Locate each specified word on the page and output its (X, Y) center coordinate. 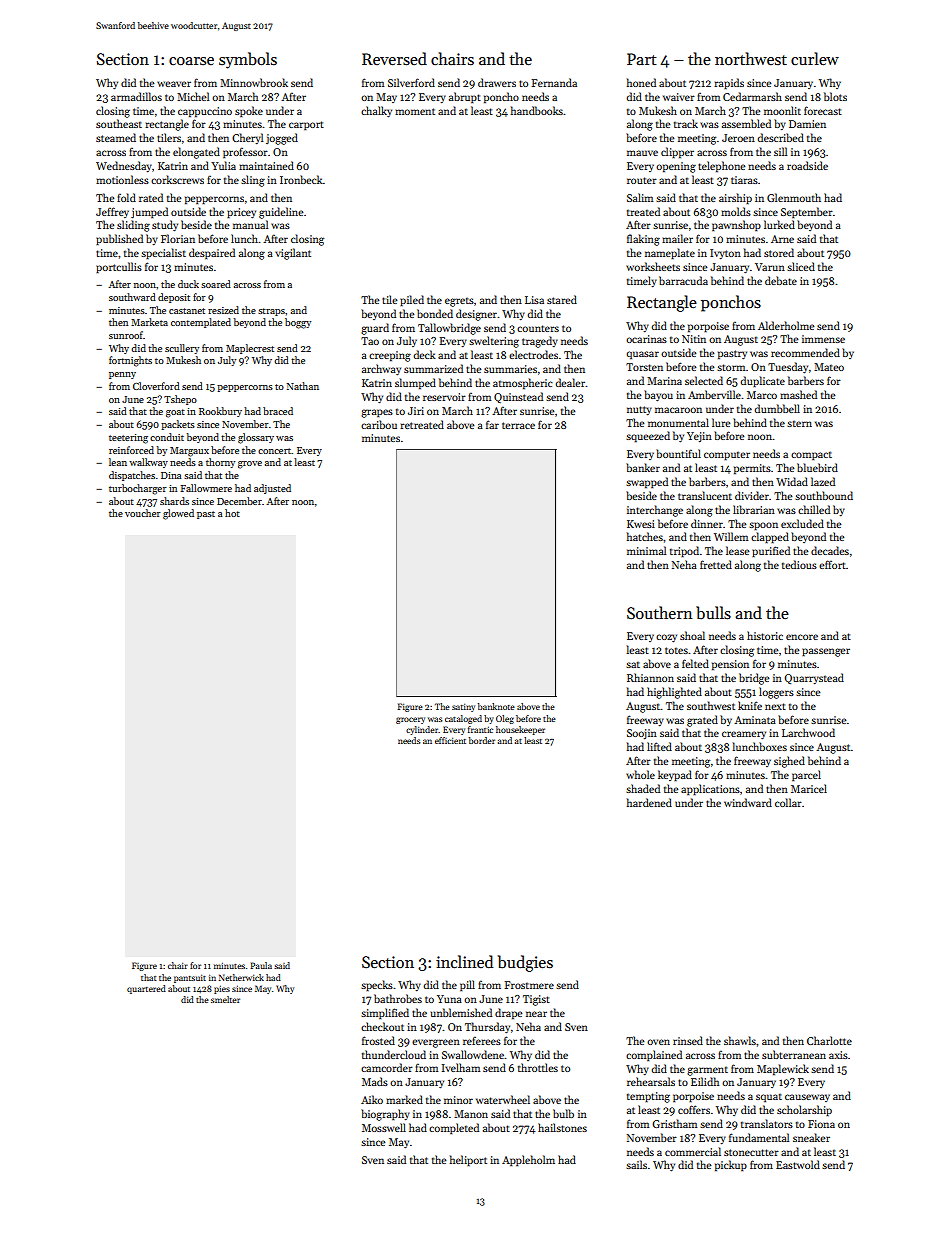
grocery (410, 720)
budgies (525, 963)
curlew (815, 58)
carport (306, 126)
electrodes (533, 354)
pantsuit (190, 979)
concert (275, 451)
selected (704, 380)
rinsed (688, 1040)
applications (710, 790)
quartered (146, 989)
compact (811, 456)
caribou (379, 424)
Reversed (394, 59)
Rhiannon (650, 677)
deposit (174, 298)
